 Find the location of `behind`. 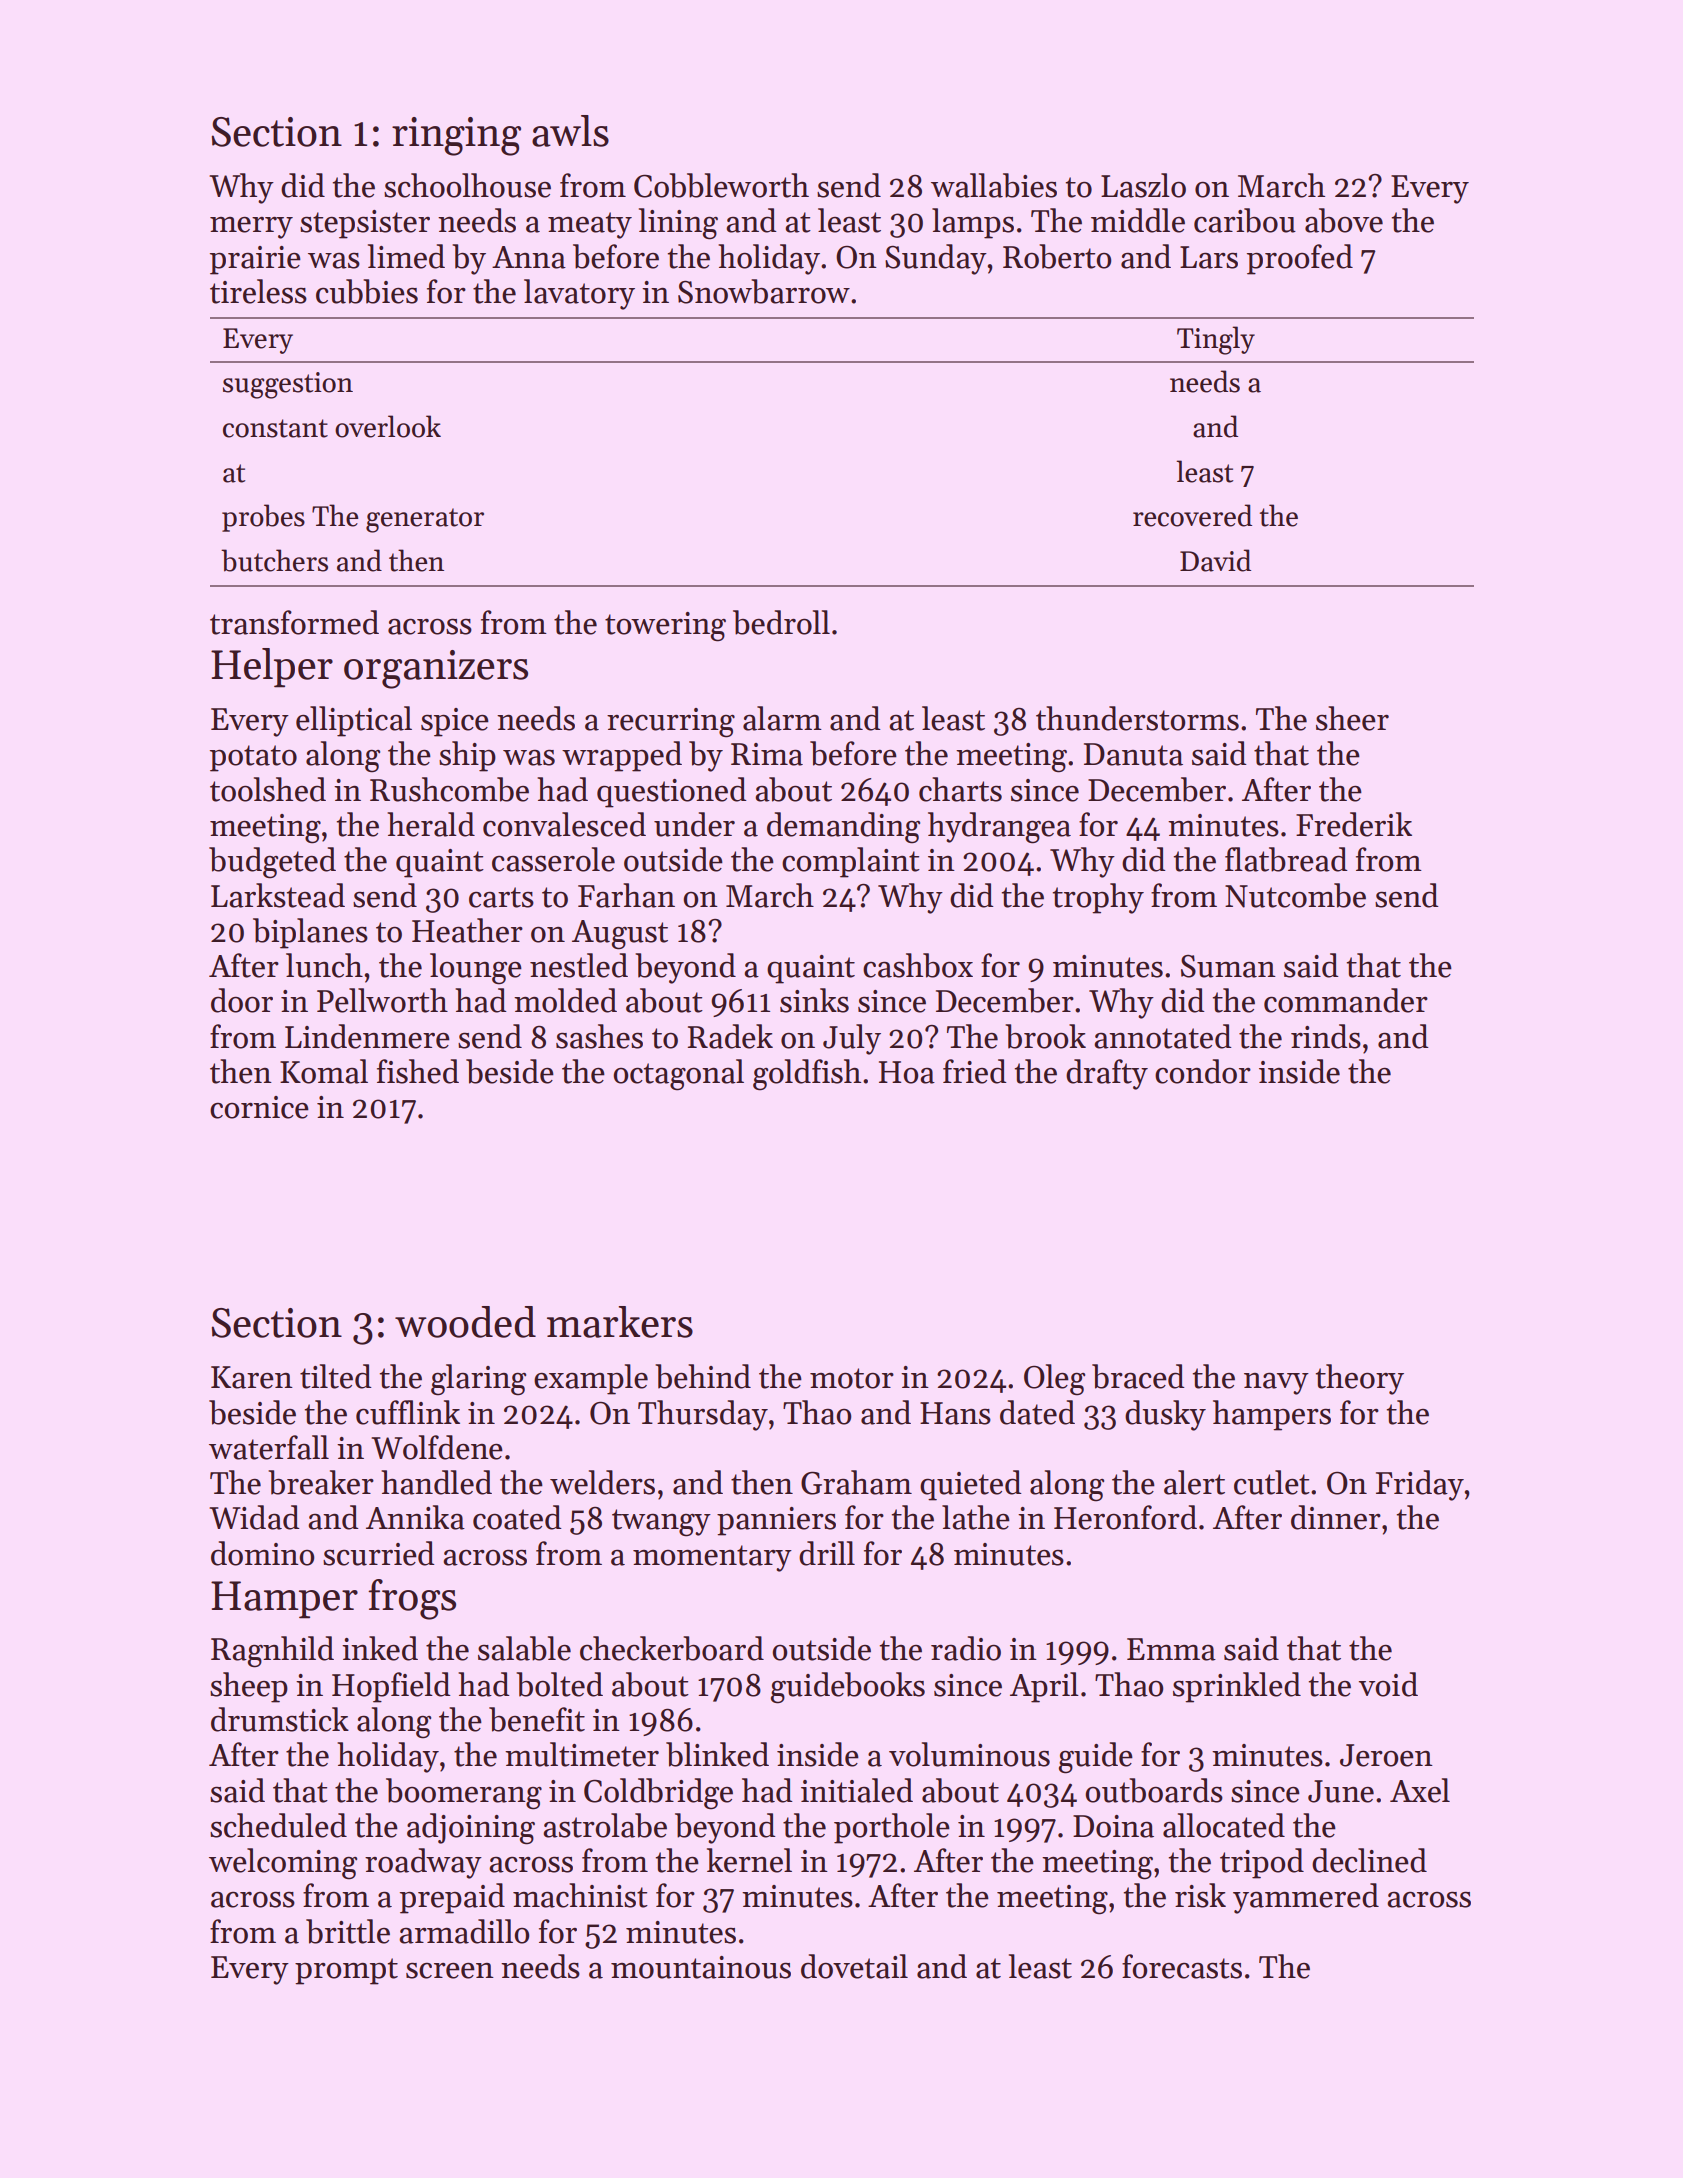

behind is located at coordinates (703, 1376).
